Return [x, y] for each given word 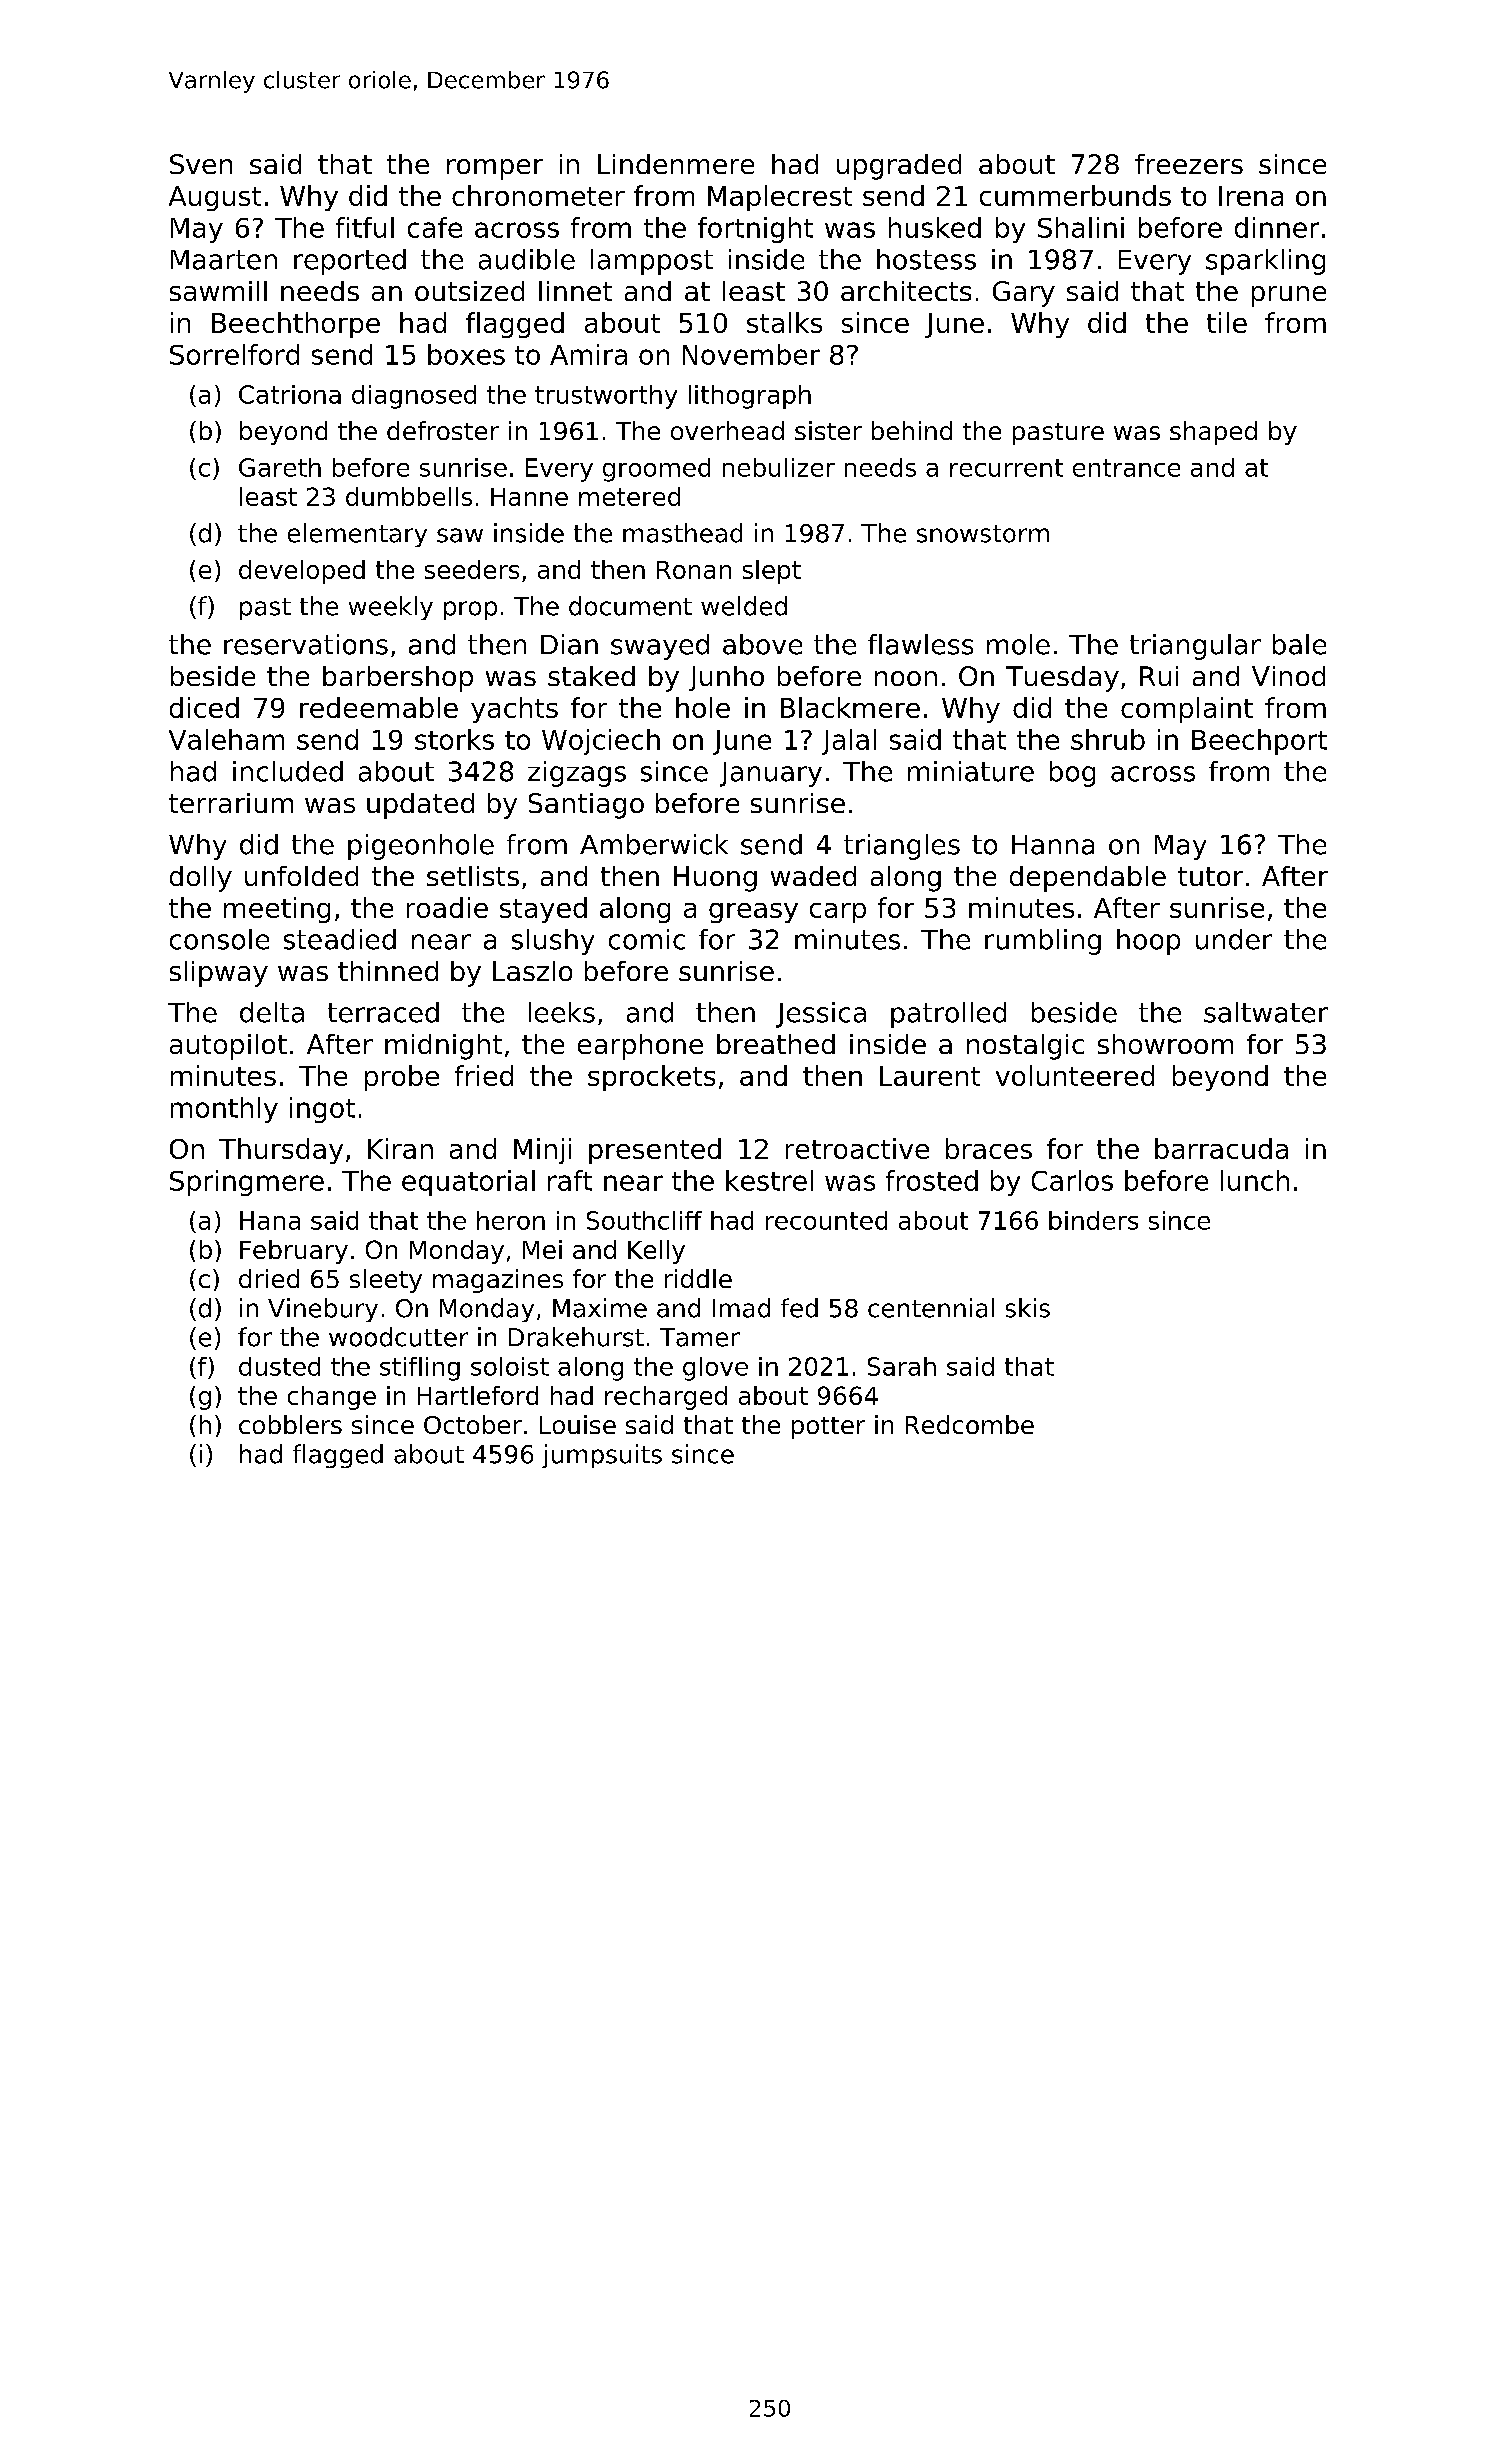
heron [511, 1220]
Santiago [586, 806]
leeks [562, 1012]
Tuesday [1062, 679]
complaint [1187, 710]
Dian [569, 644]
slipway [219, 974]
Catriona [290, 394]
